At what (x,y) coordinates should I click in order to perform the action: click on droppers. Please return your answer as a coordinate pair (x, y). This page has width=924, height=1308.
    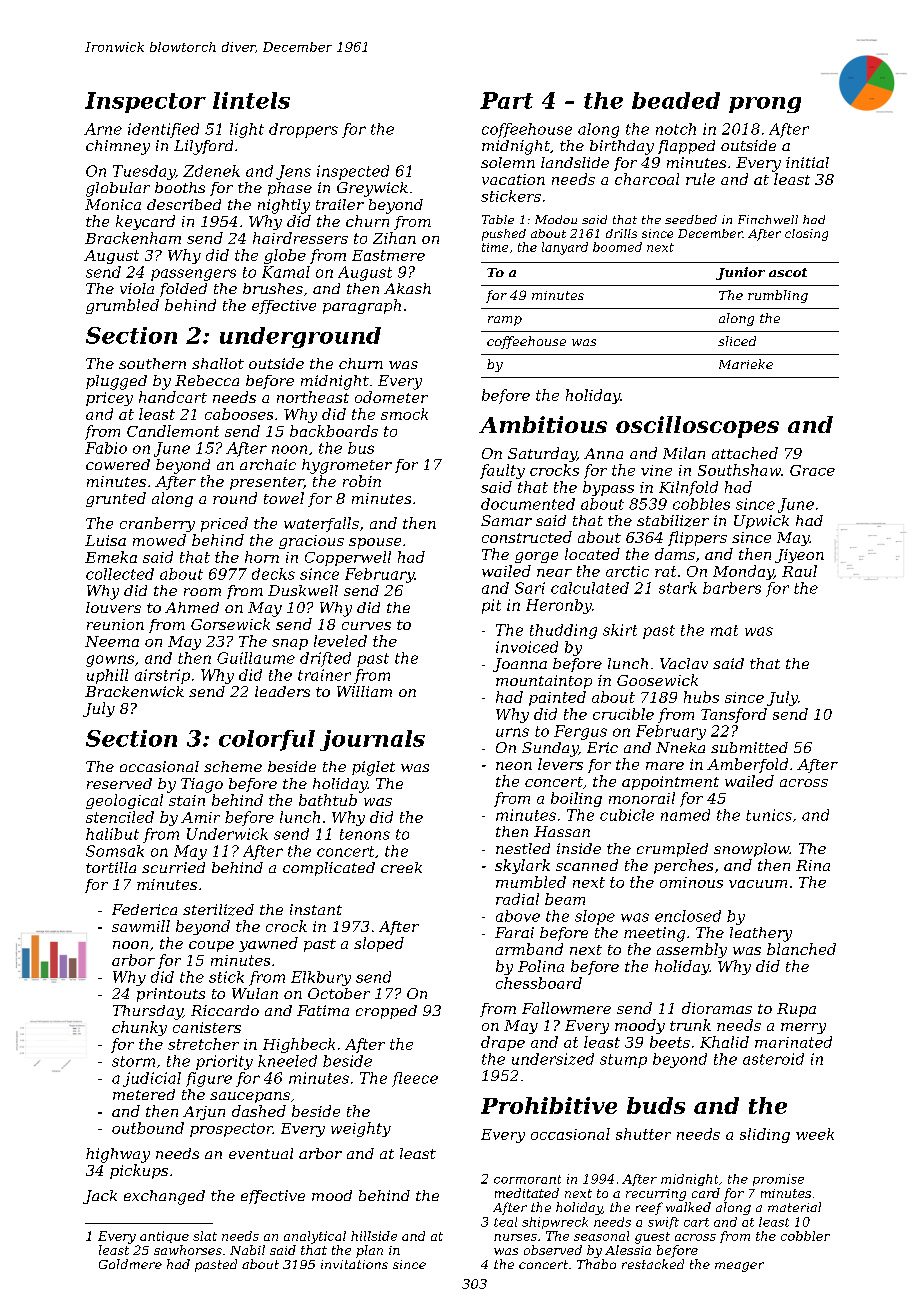
    Looking at the image, I should click on (303, 130).
